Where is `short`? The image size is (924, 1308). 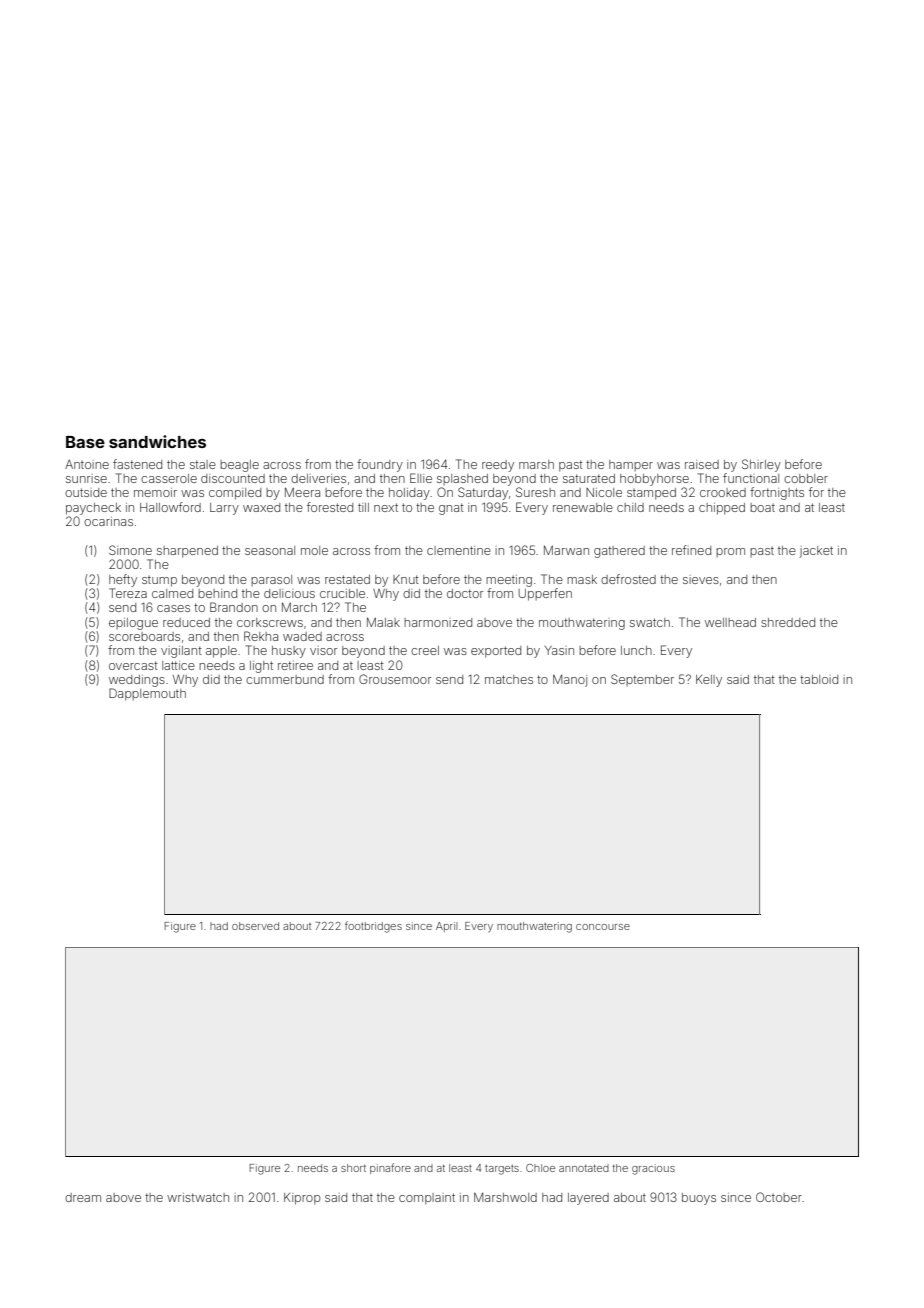
short is located at coordinates (353, 1168).
